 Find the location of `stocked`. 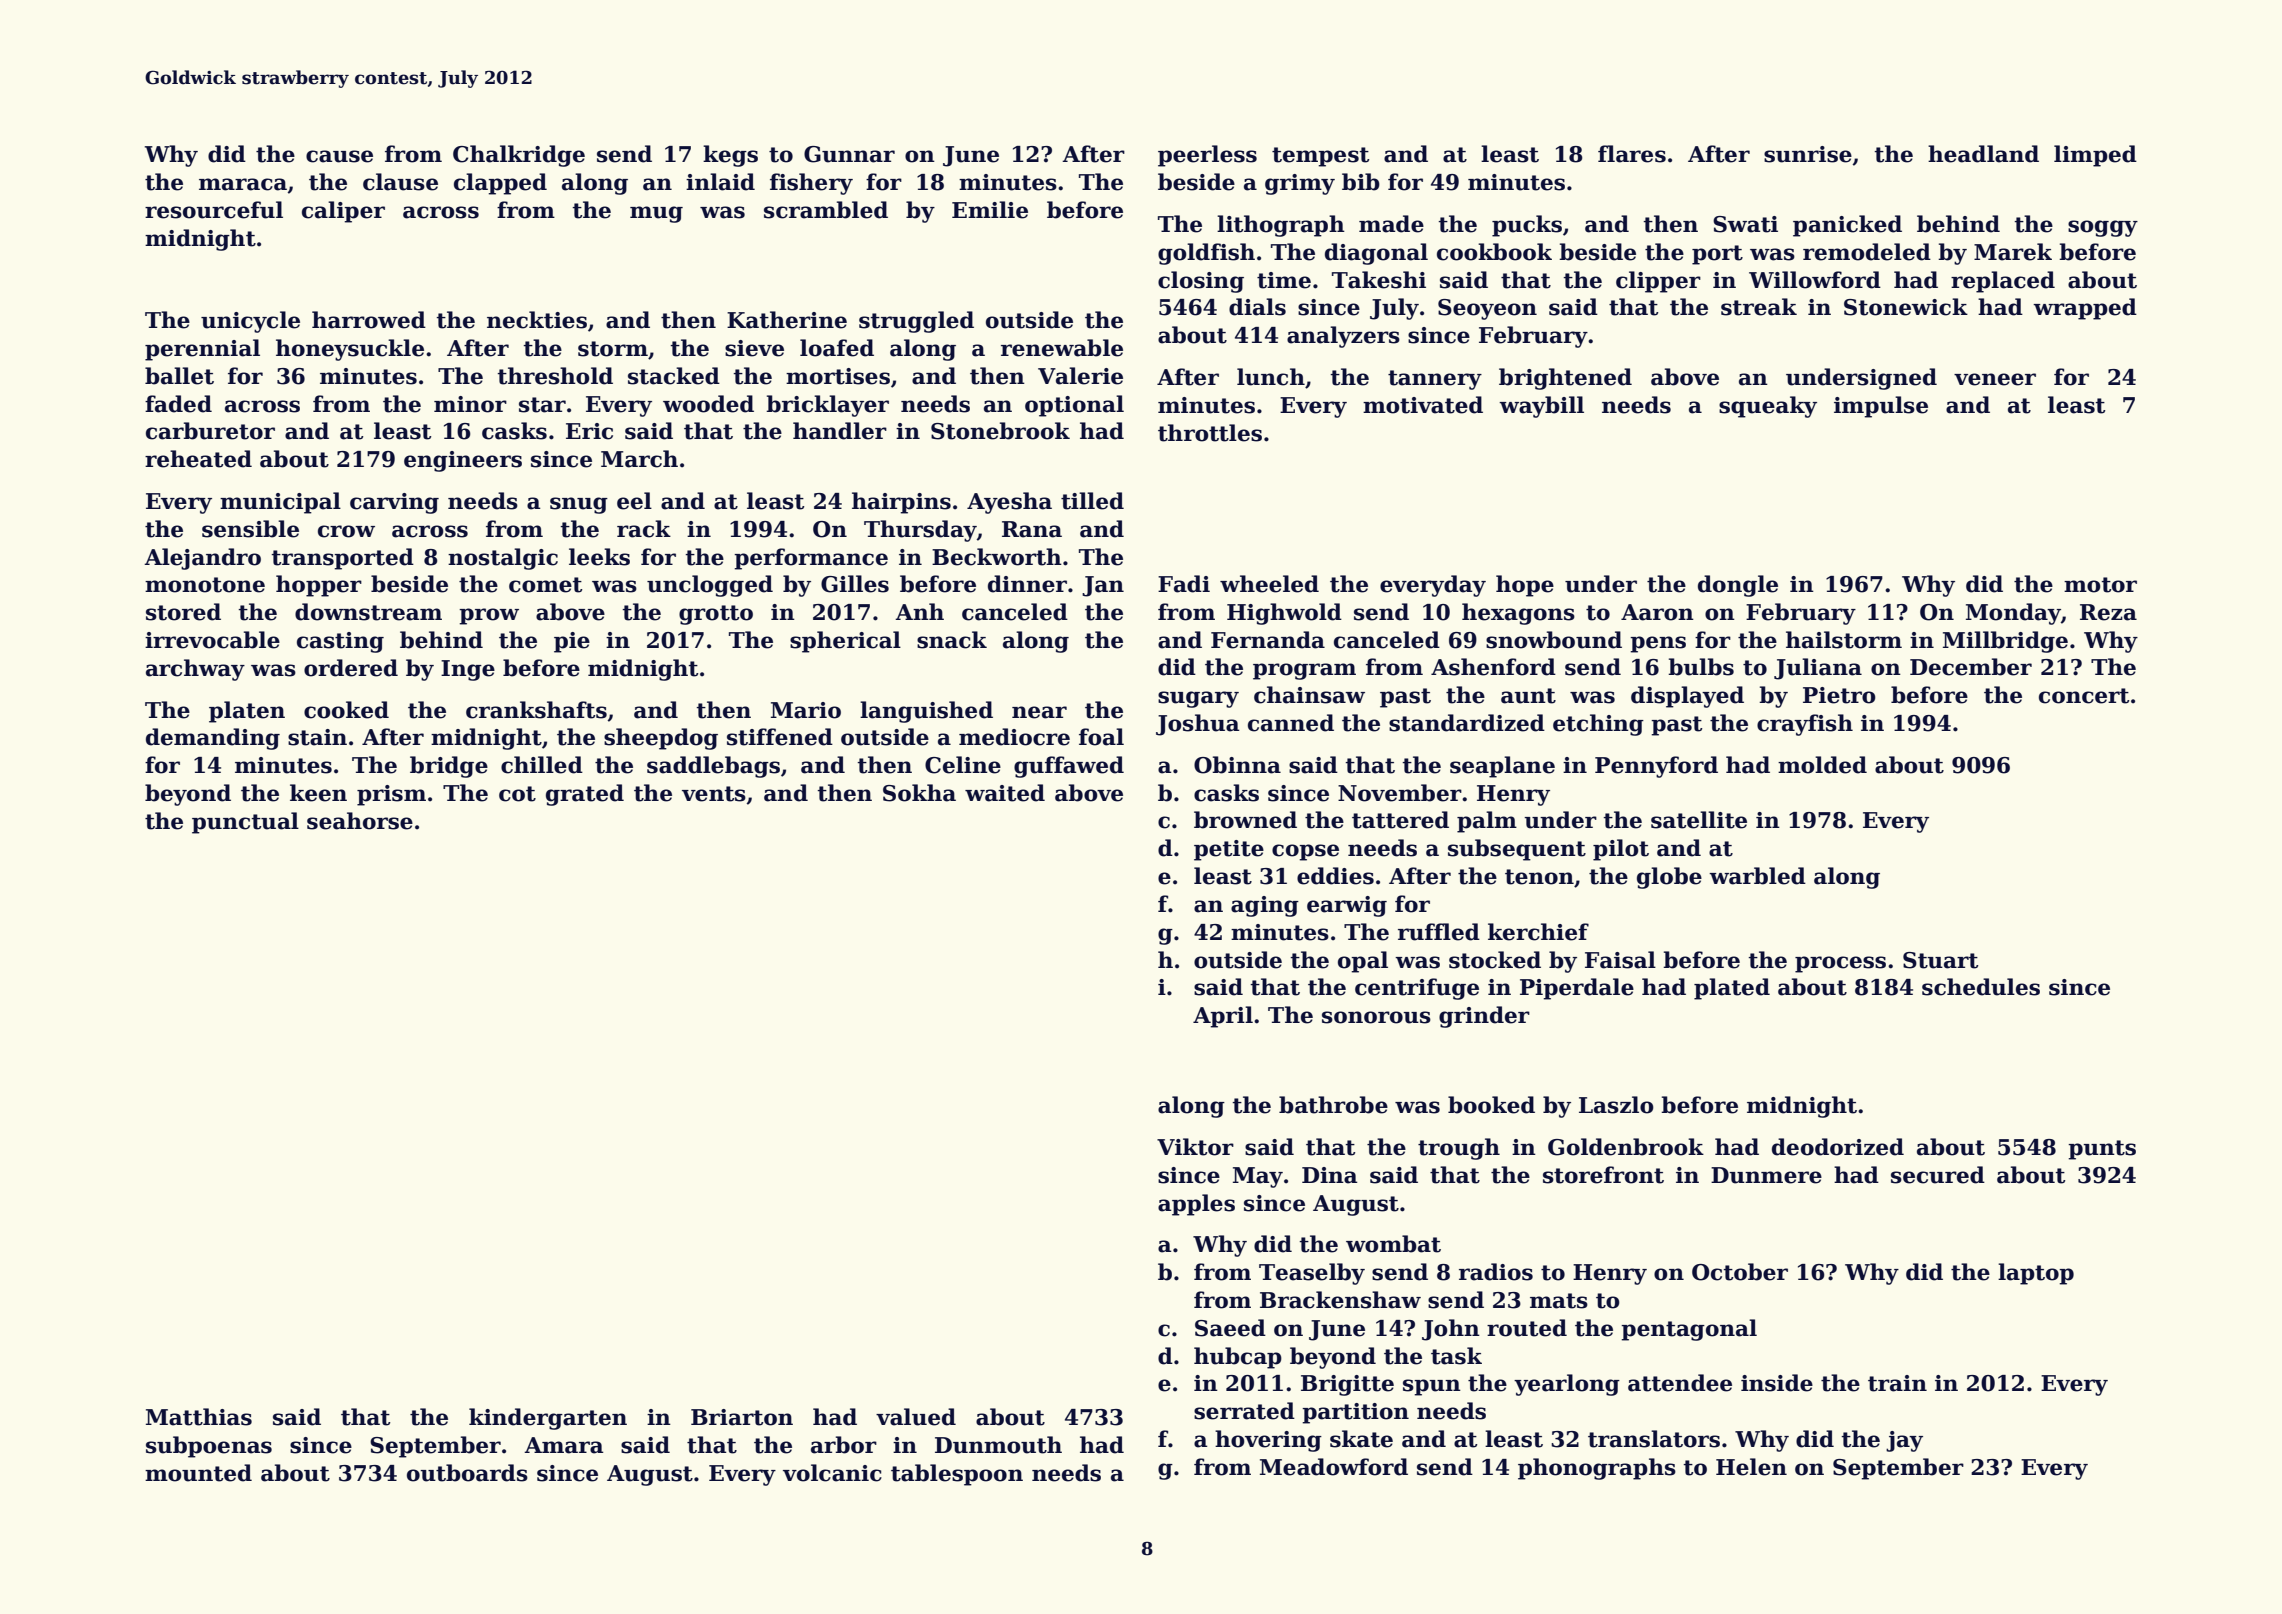

stocked is located at coordinates (1495, 960).
